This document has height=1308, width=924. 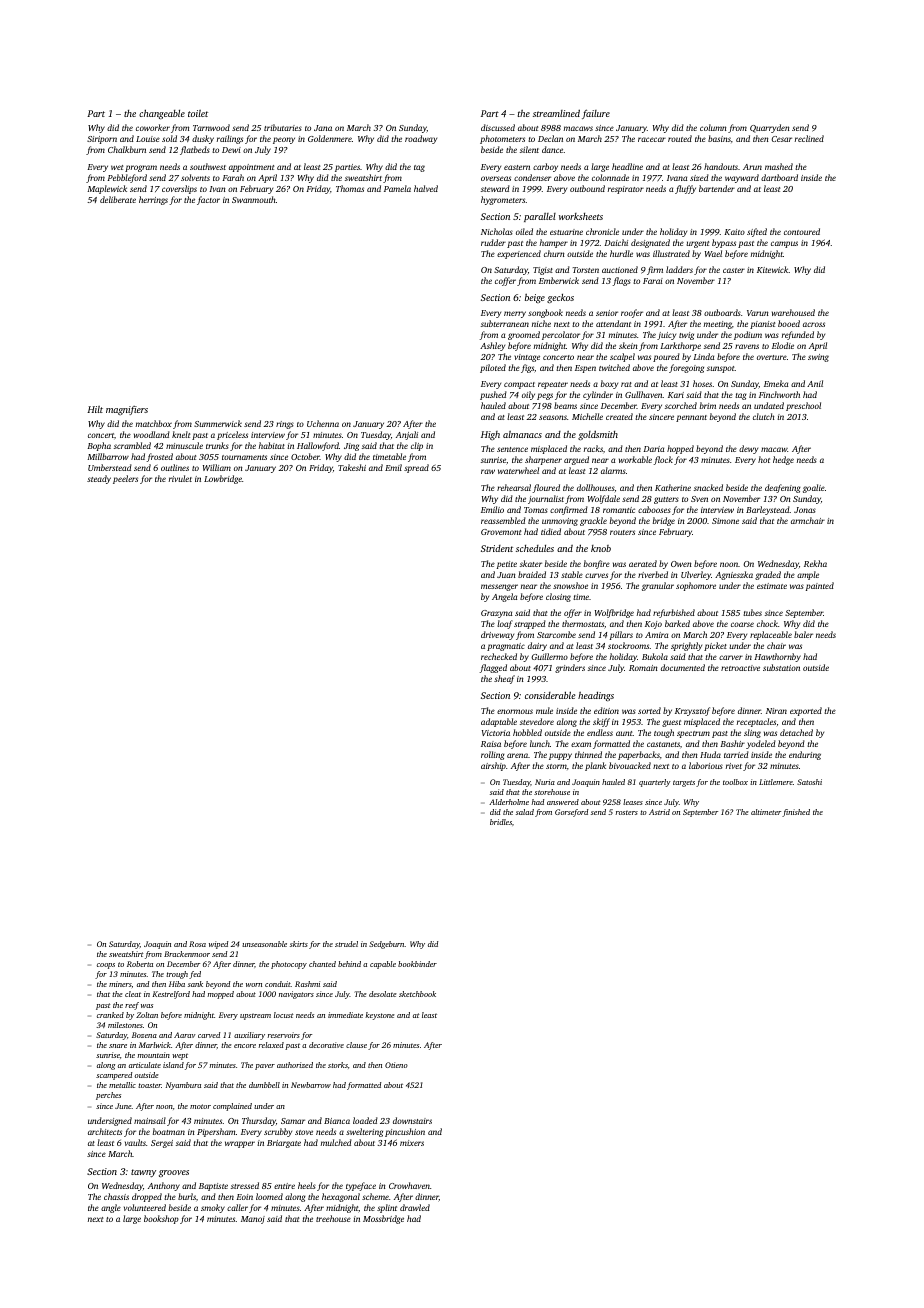 What do you see at coordinates (769, 128) in the document?
I see `Quarryden` at bounding box center [769, 128].
